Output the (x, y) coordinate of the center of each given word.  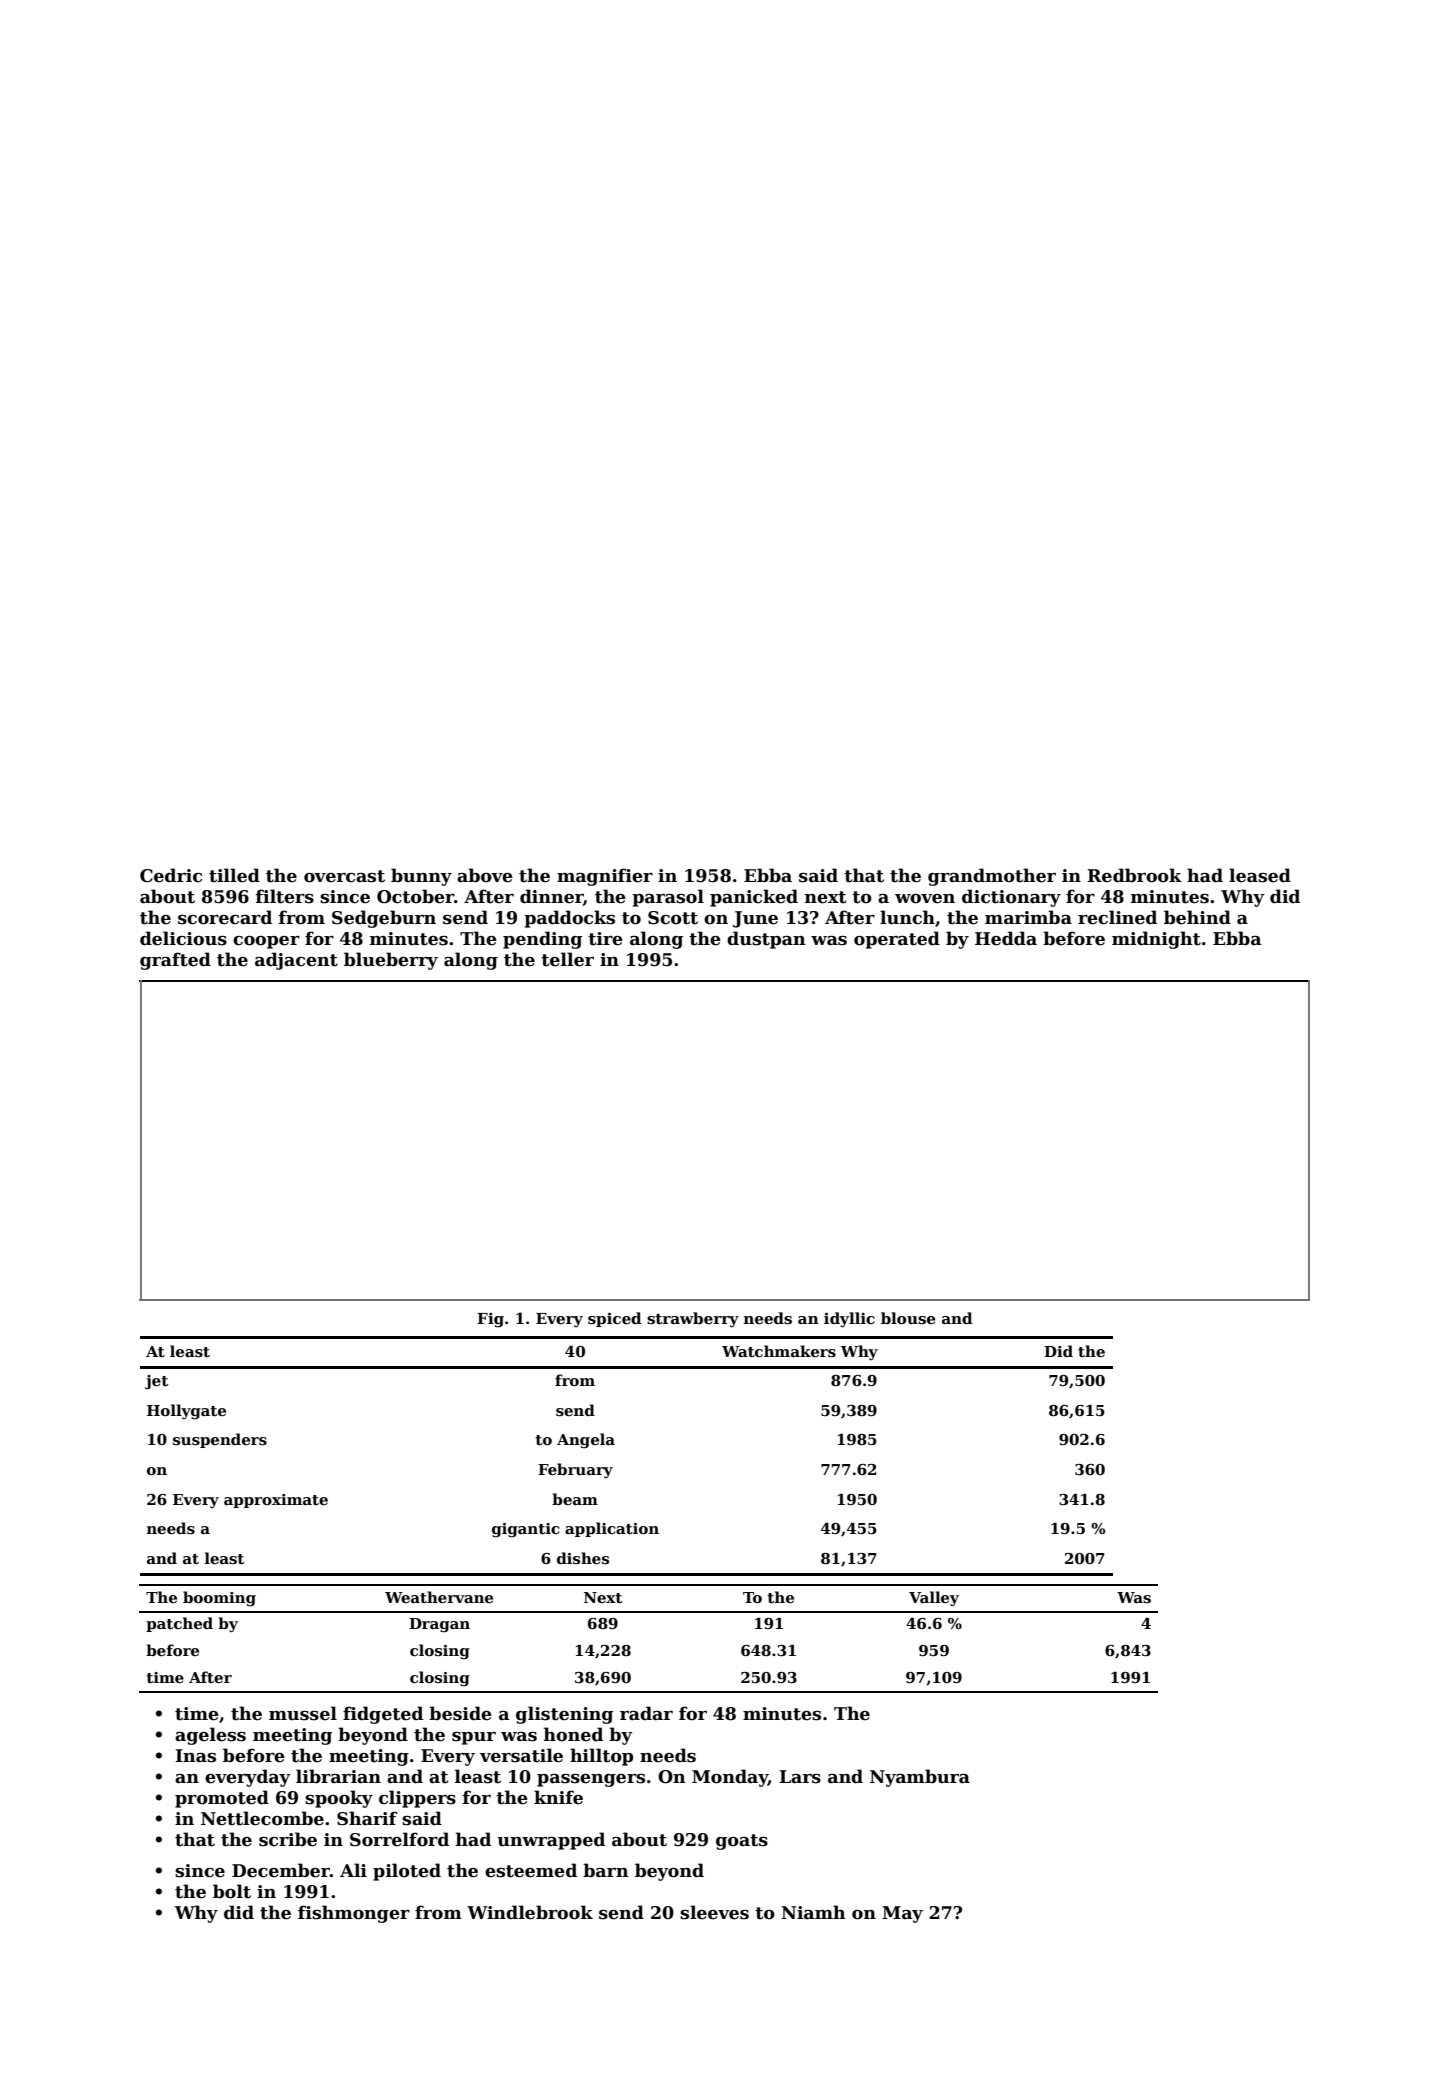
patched (179, 1624)
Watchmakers (779, 1351)
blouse (908, 1318)
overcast (344, 876)
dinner (551, 896)
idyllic (849, 1320)
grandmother (992, 877)
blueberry (391, 961)
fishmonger (354, 1914)
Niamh (813, 1912)
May (902, 1914)
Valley (934, 1599)
